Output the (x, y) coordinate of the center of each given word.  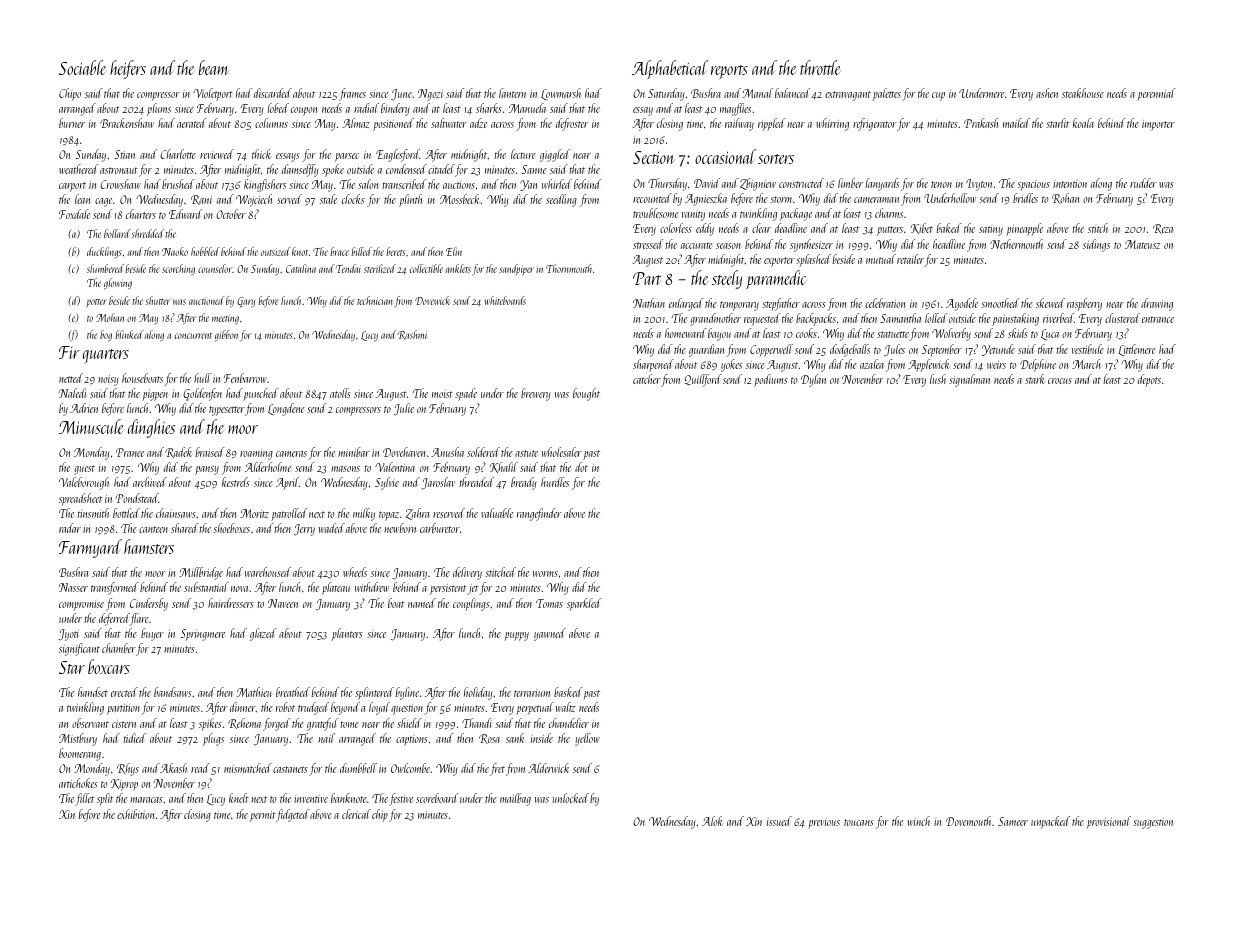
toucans (859, 822)
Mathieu (254, 692)
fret (497, 769)
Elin (454, 251)
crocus (1060, 381)
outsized (276, 251)
